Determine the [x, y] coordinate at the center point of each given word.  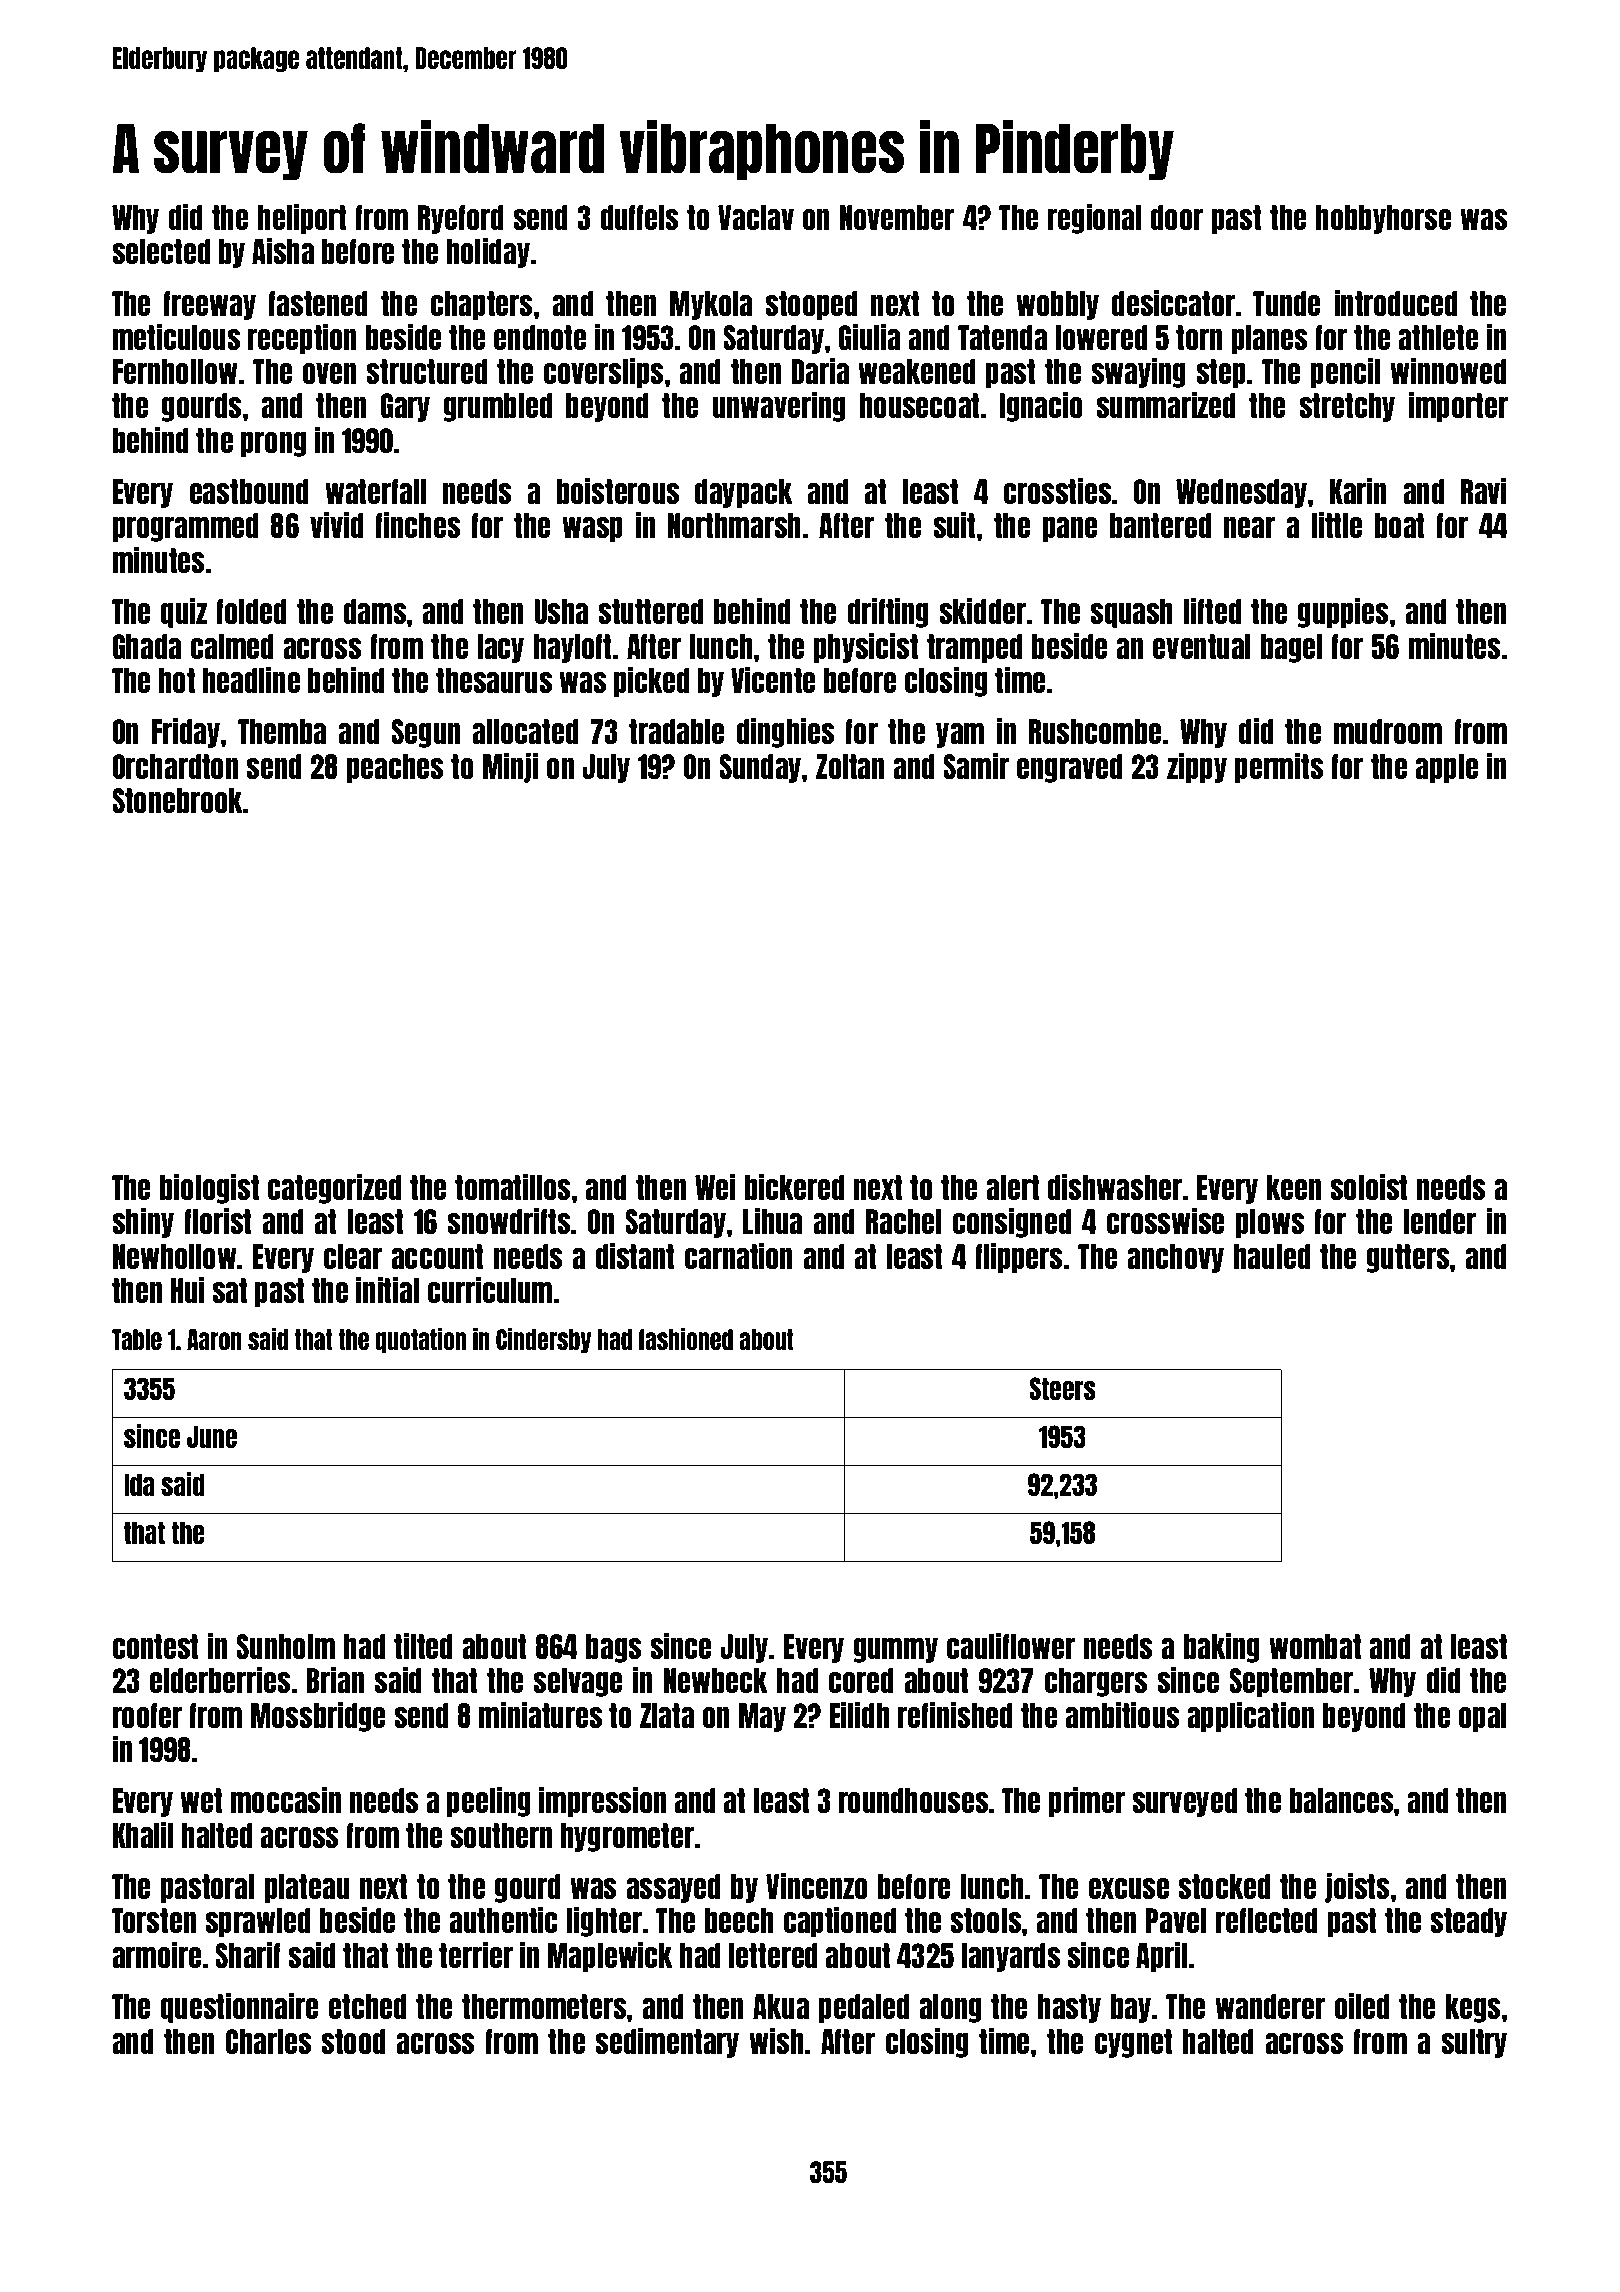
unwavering [779, 406]
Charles [268, 2041]
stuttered [651, 611]
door [1177, 217]
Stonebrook [177, 800]
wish [776, 2040]
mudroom [1388, 731]
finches [417, 524]
